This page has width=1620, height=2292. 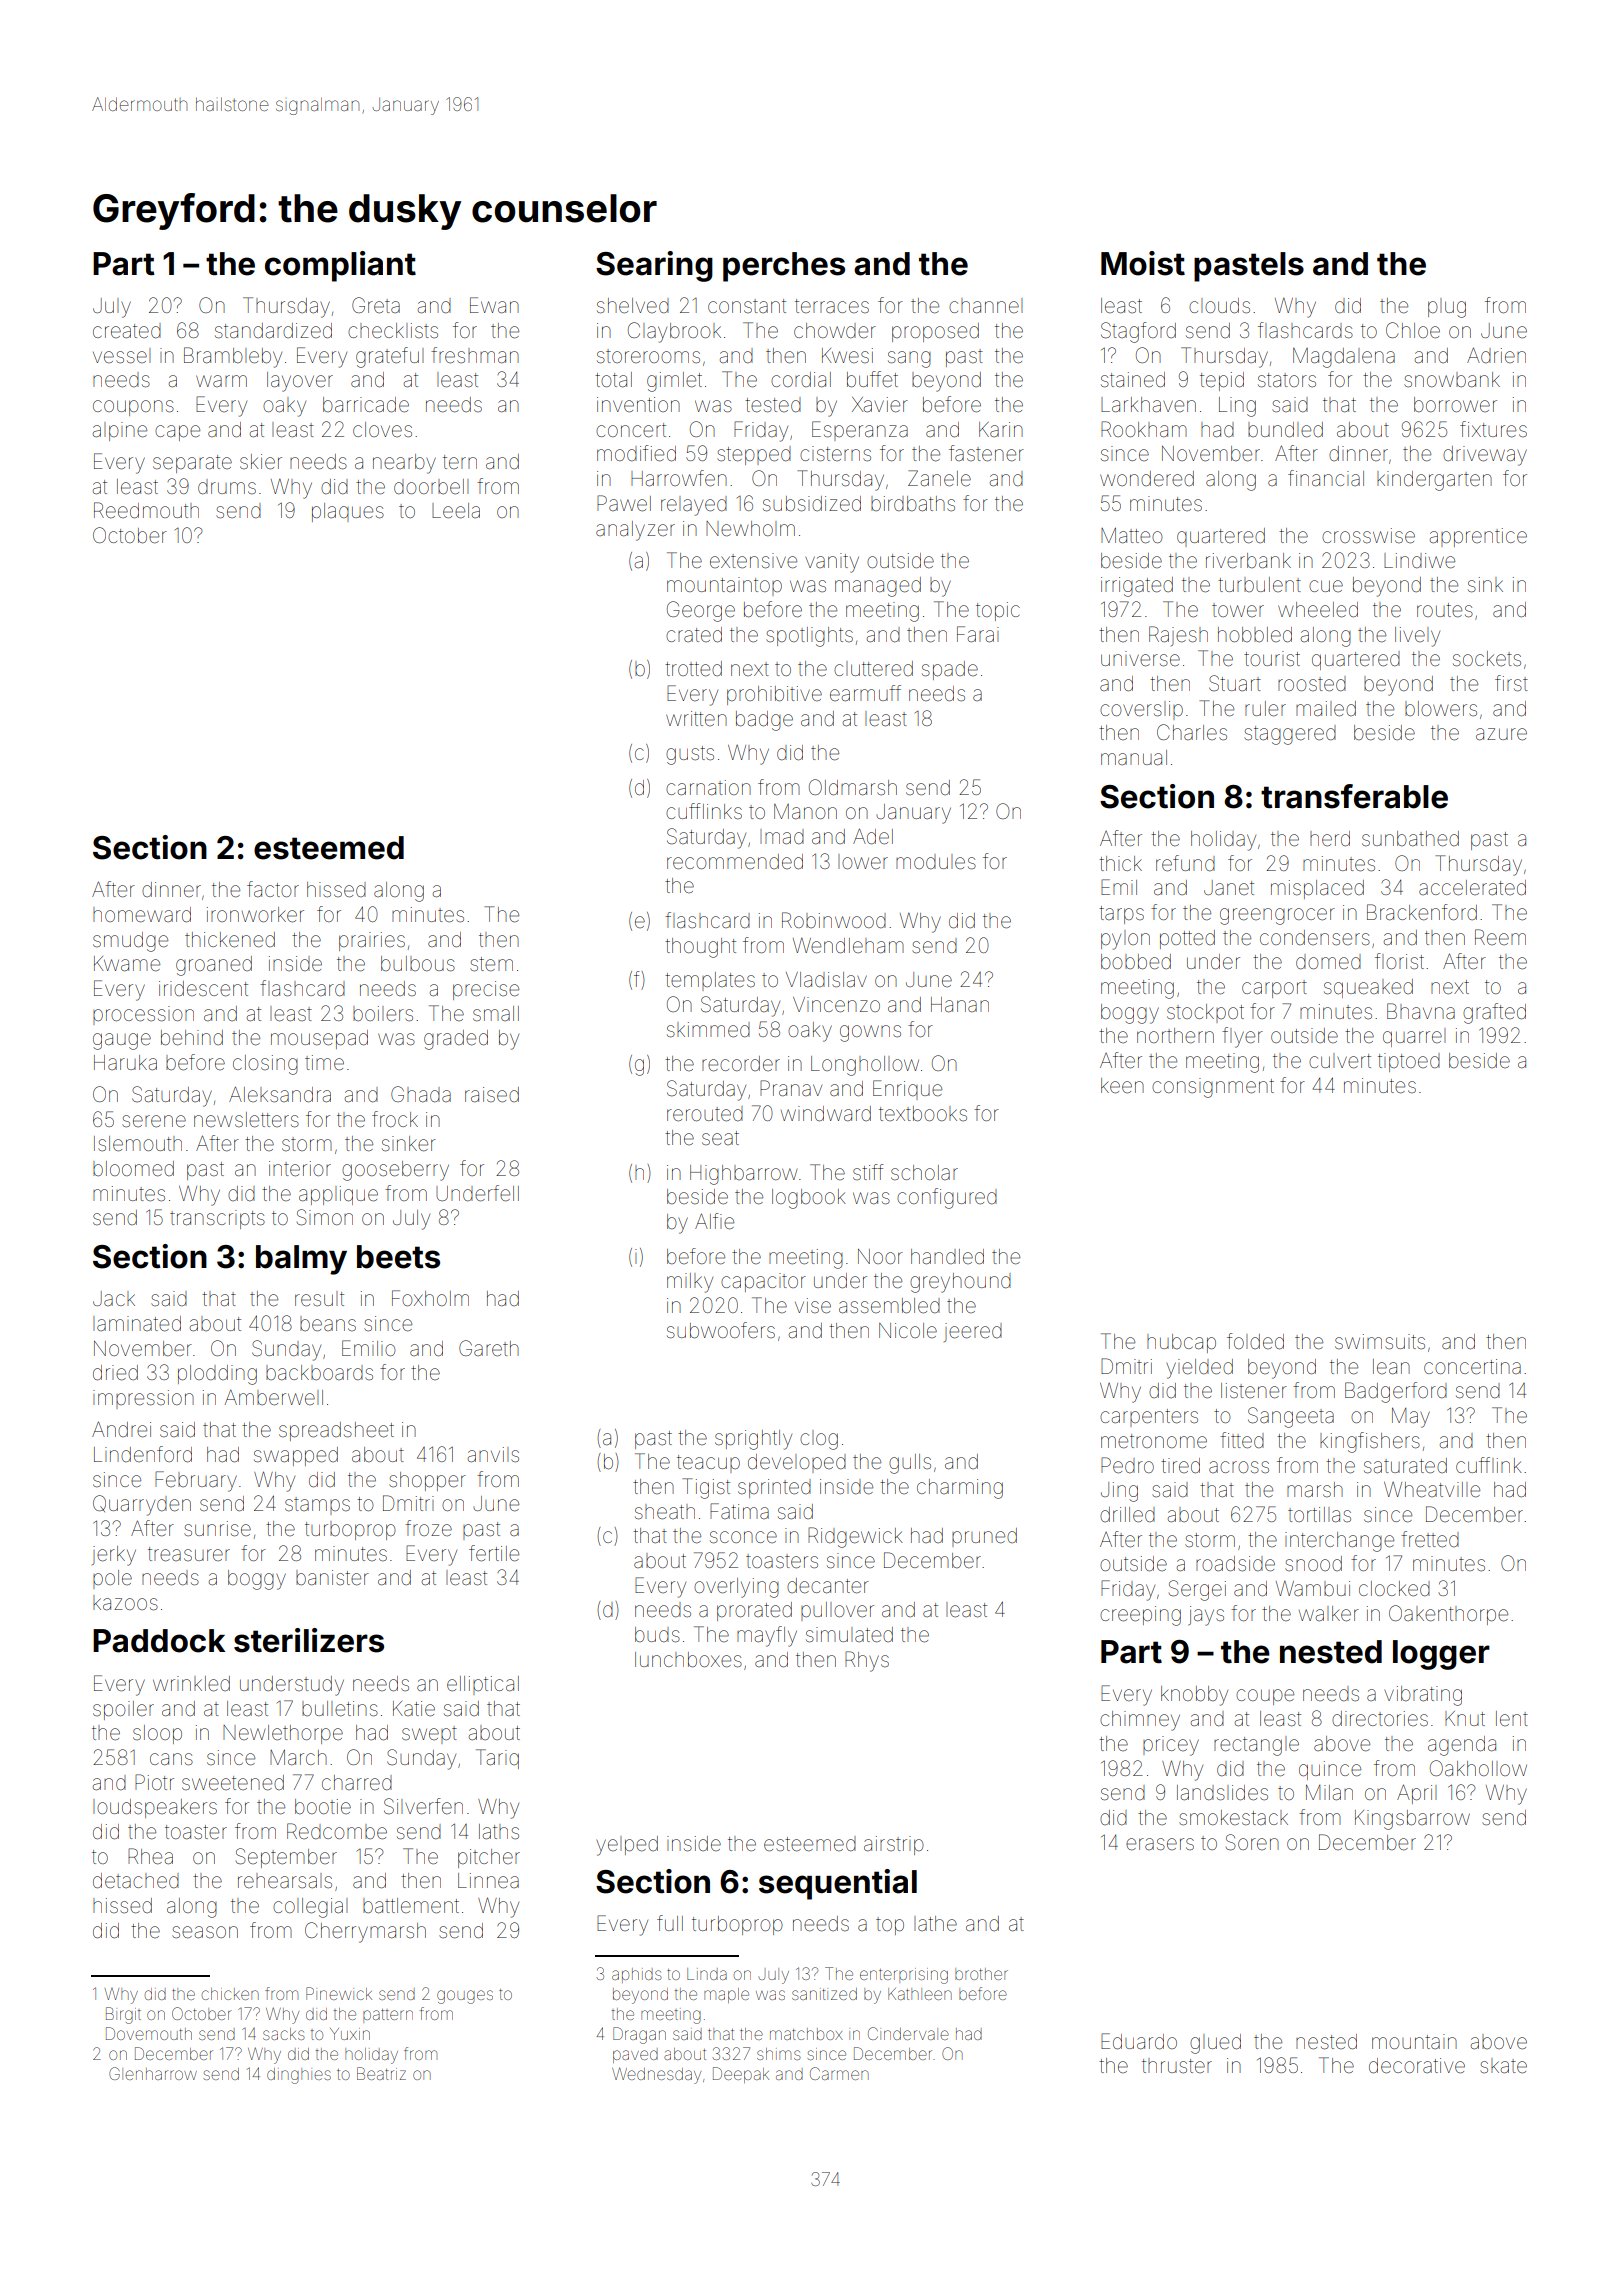 What do you see at coordinates (1434, 481) in the page?
I see `kindergarten` at bounding box center [1434, 481].
